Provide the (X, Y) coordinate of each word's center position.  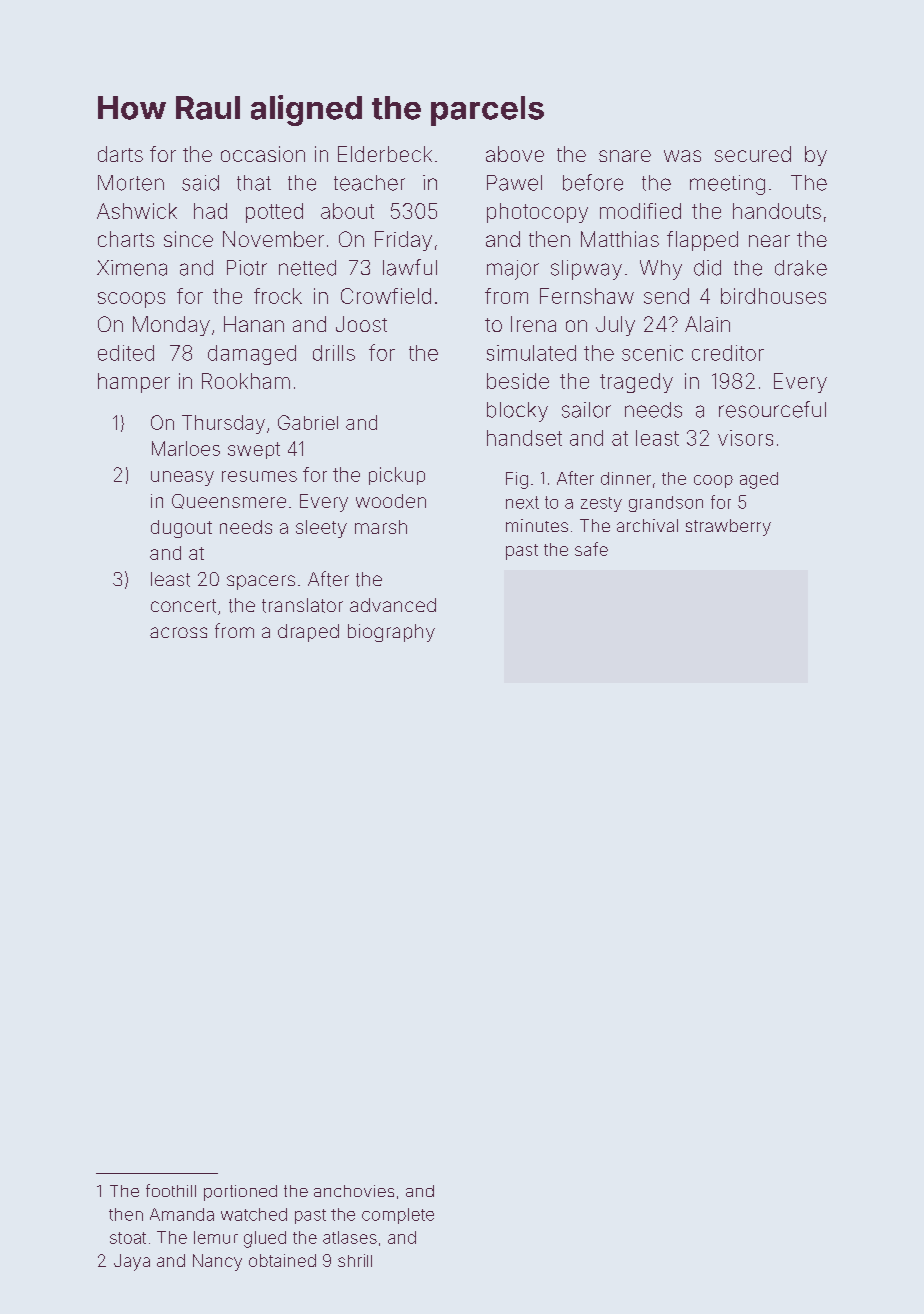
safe (591, 549)
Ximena (132, 268)
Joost (361, 324)
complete (398, 1216)
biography (391, 633)
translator (302, 605)
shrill (355, 1260)
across (178, 632)
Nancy (217, 1262)
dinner (626, 478)
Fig (517, 480)
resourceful (772, 409)
